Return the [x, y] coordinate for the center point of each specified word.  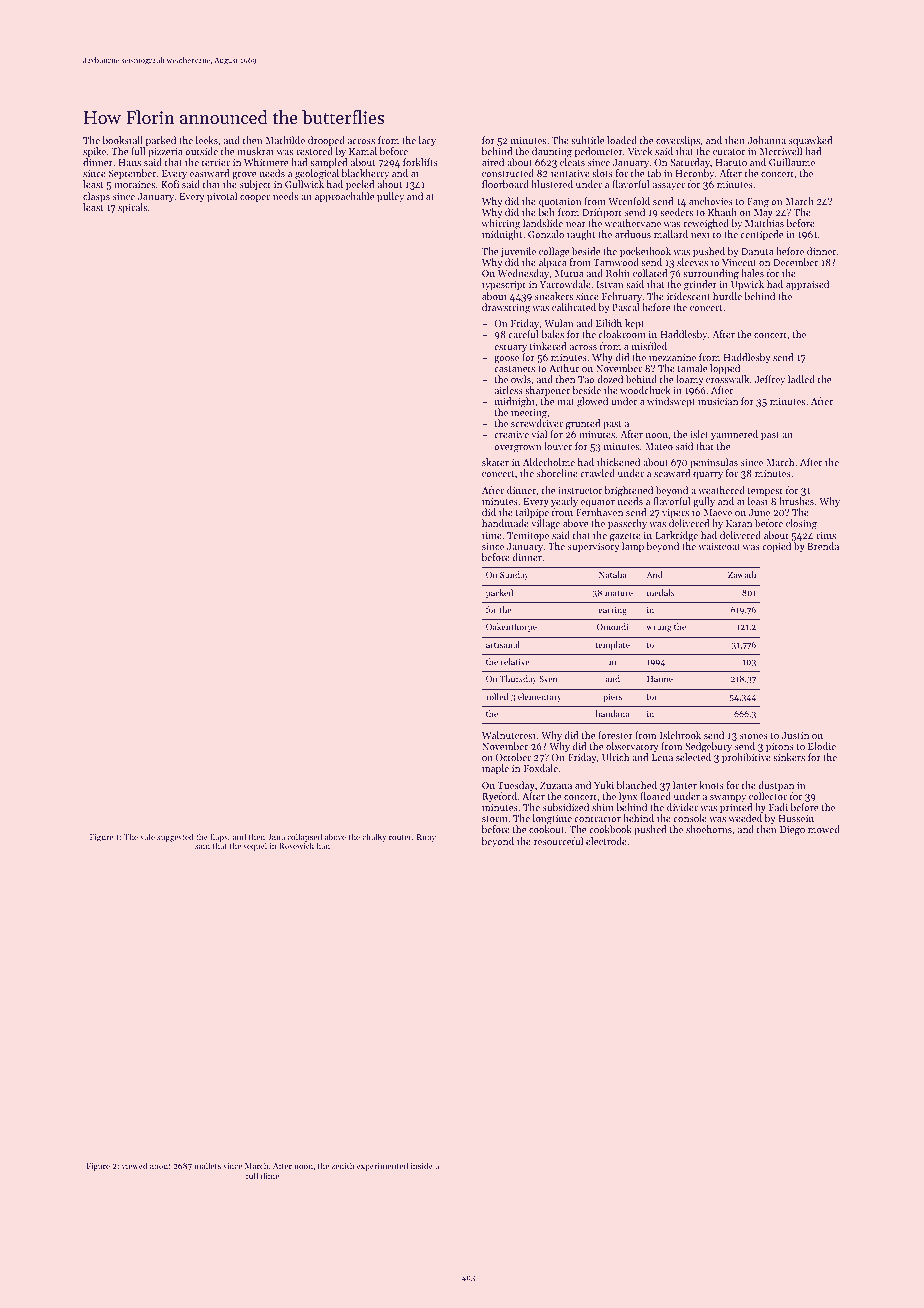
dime [270, 1175]
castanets [514, 369]
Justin [795, 735]
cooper [255, 198]
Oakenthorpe [511, 627]
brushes [796, 501]
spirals [132, 208]
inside [422, 1165]
